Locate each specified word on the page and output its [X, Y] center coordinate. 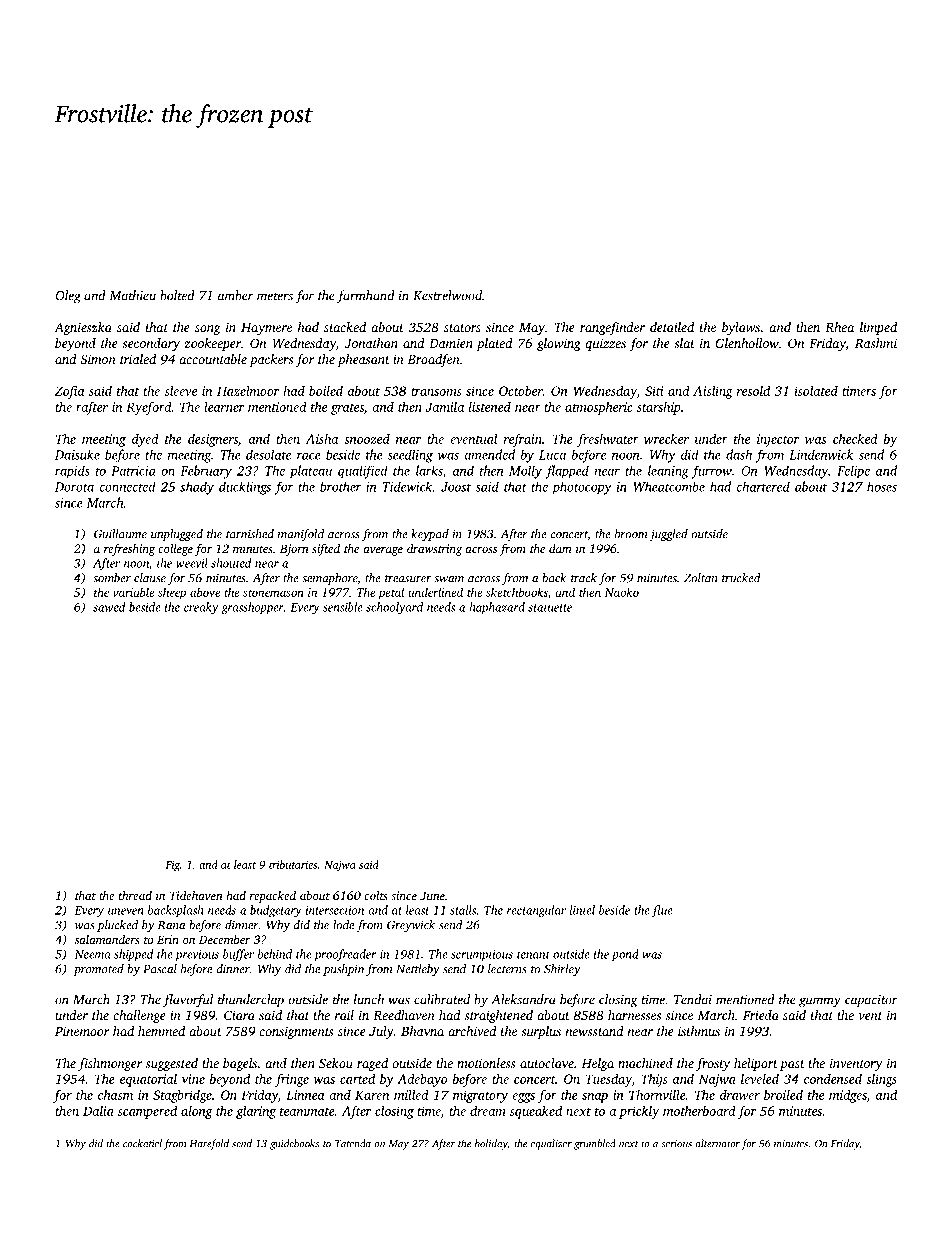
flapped [567, 472]
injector [778, 440]
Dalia [98, 1110]
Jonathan [371, 343]
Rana [171, 925]
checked [855, 438]
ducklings [245, 488]
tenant [533, 955]
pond [625, 955]
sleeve [180, 391]
